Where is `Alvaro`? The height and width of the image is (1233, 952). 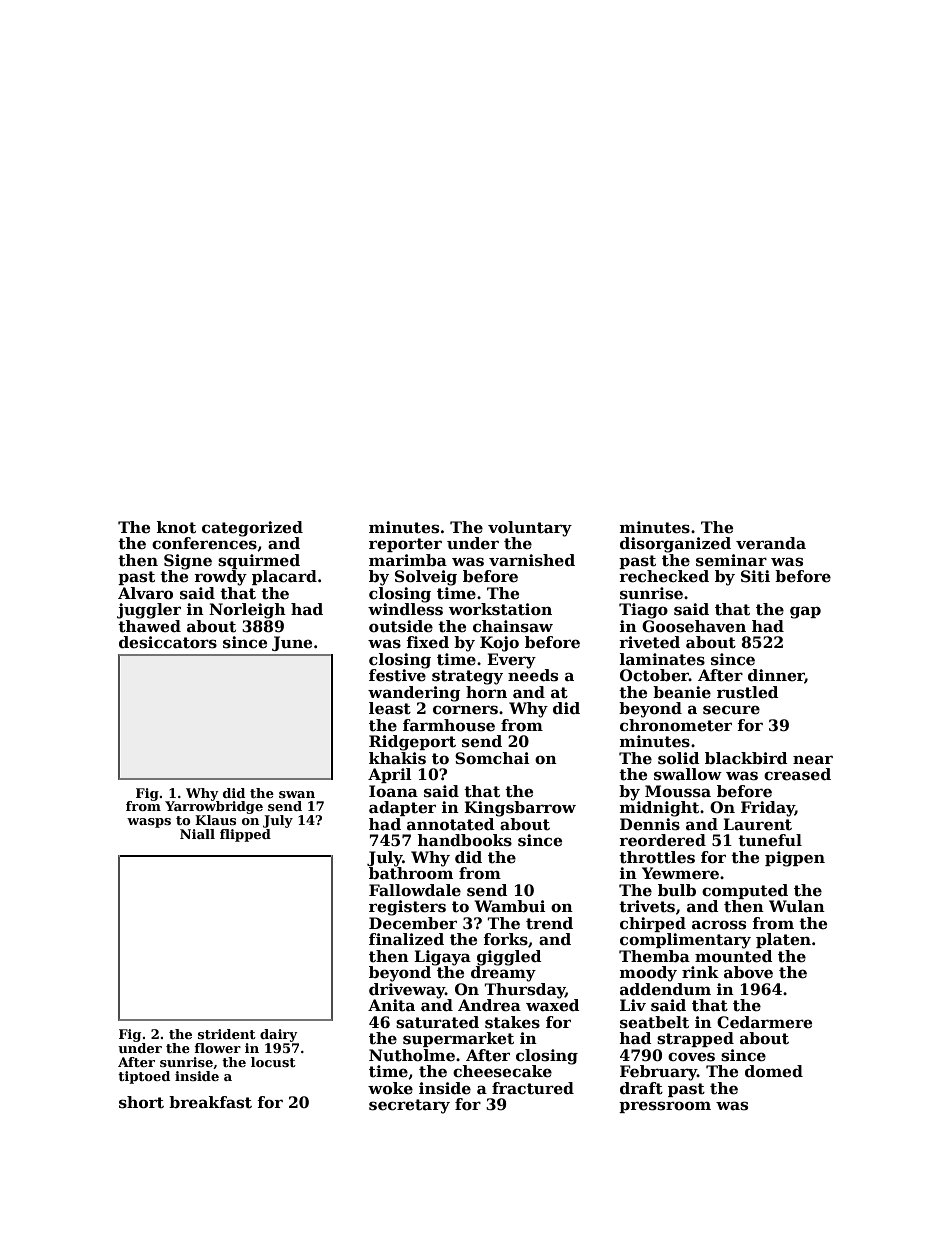 Alvaro is located at coordinates (145, 593).
